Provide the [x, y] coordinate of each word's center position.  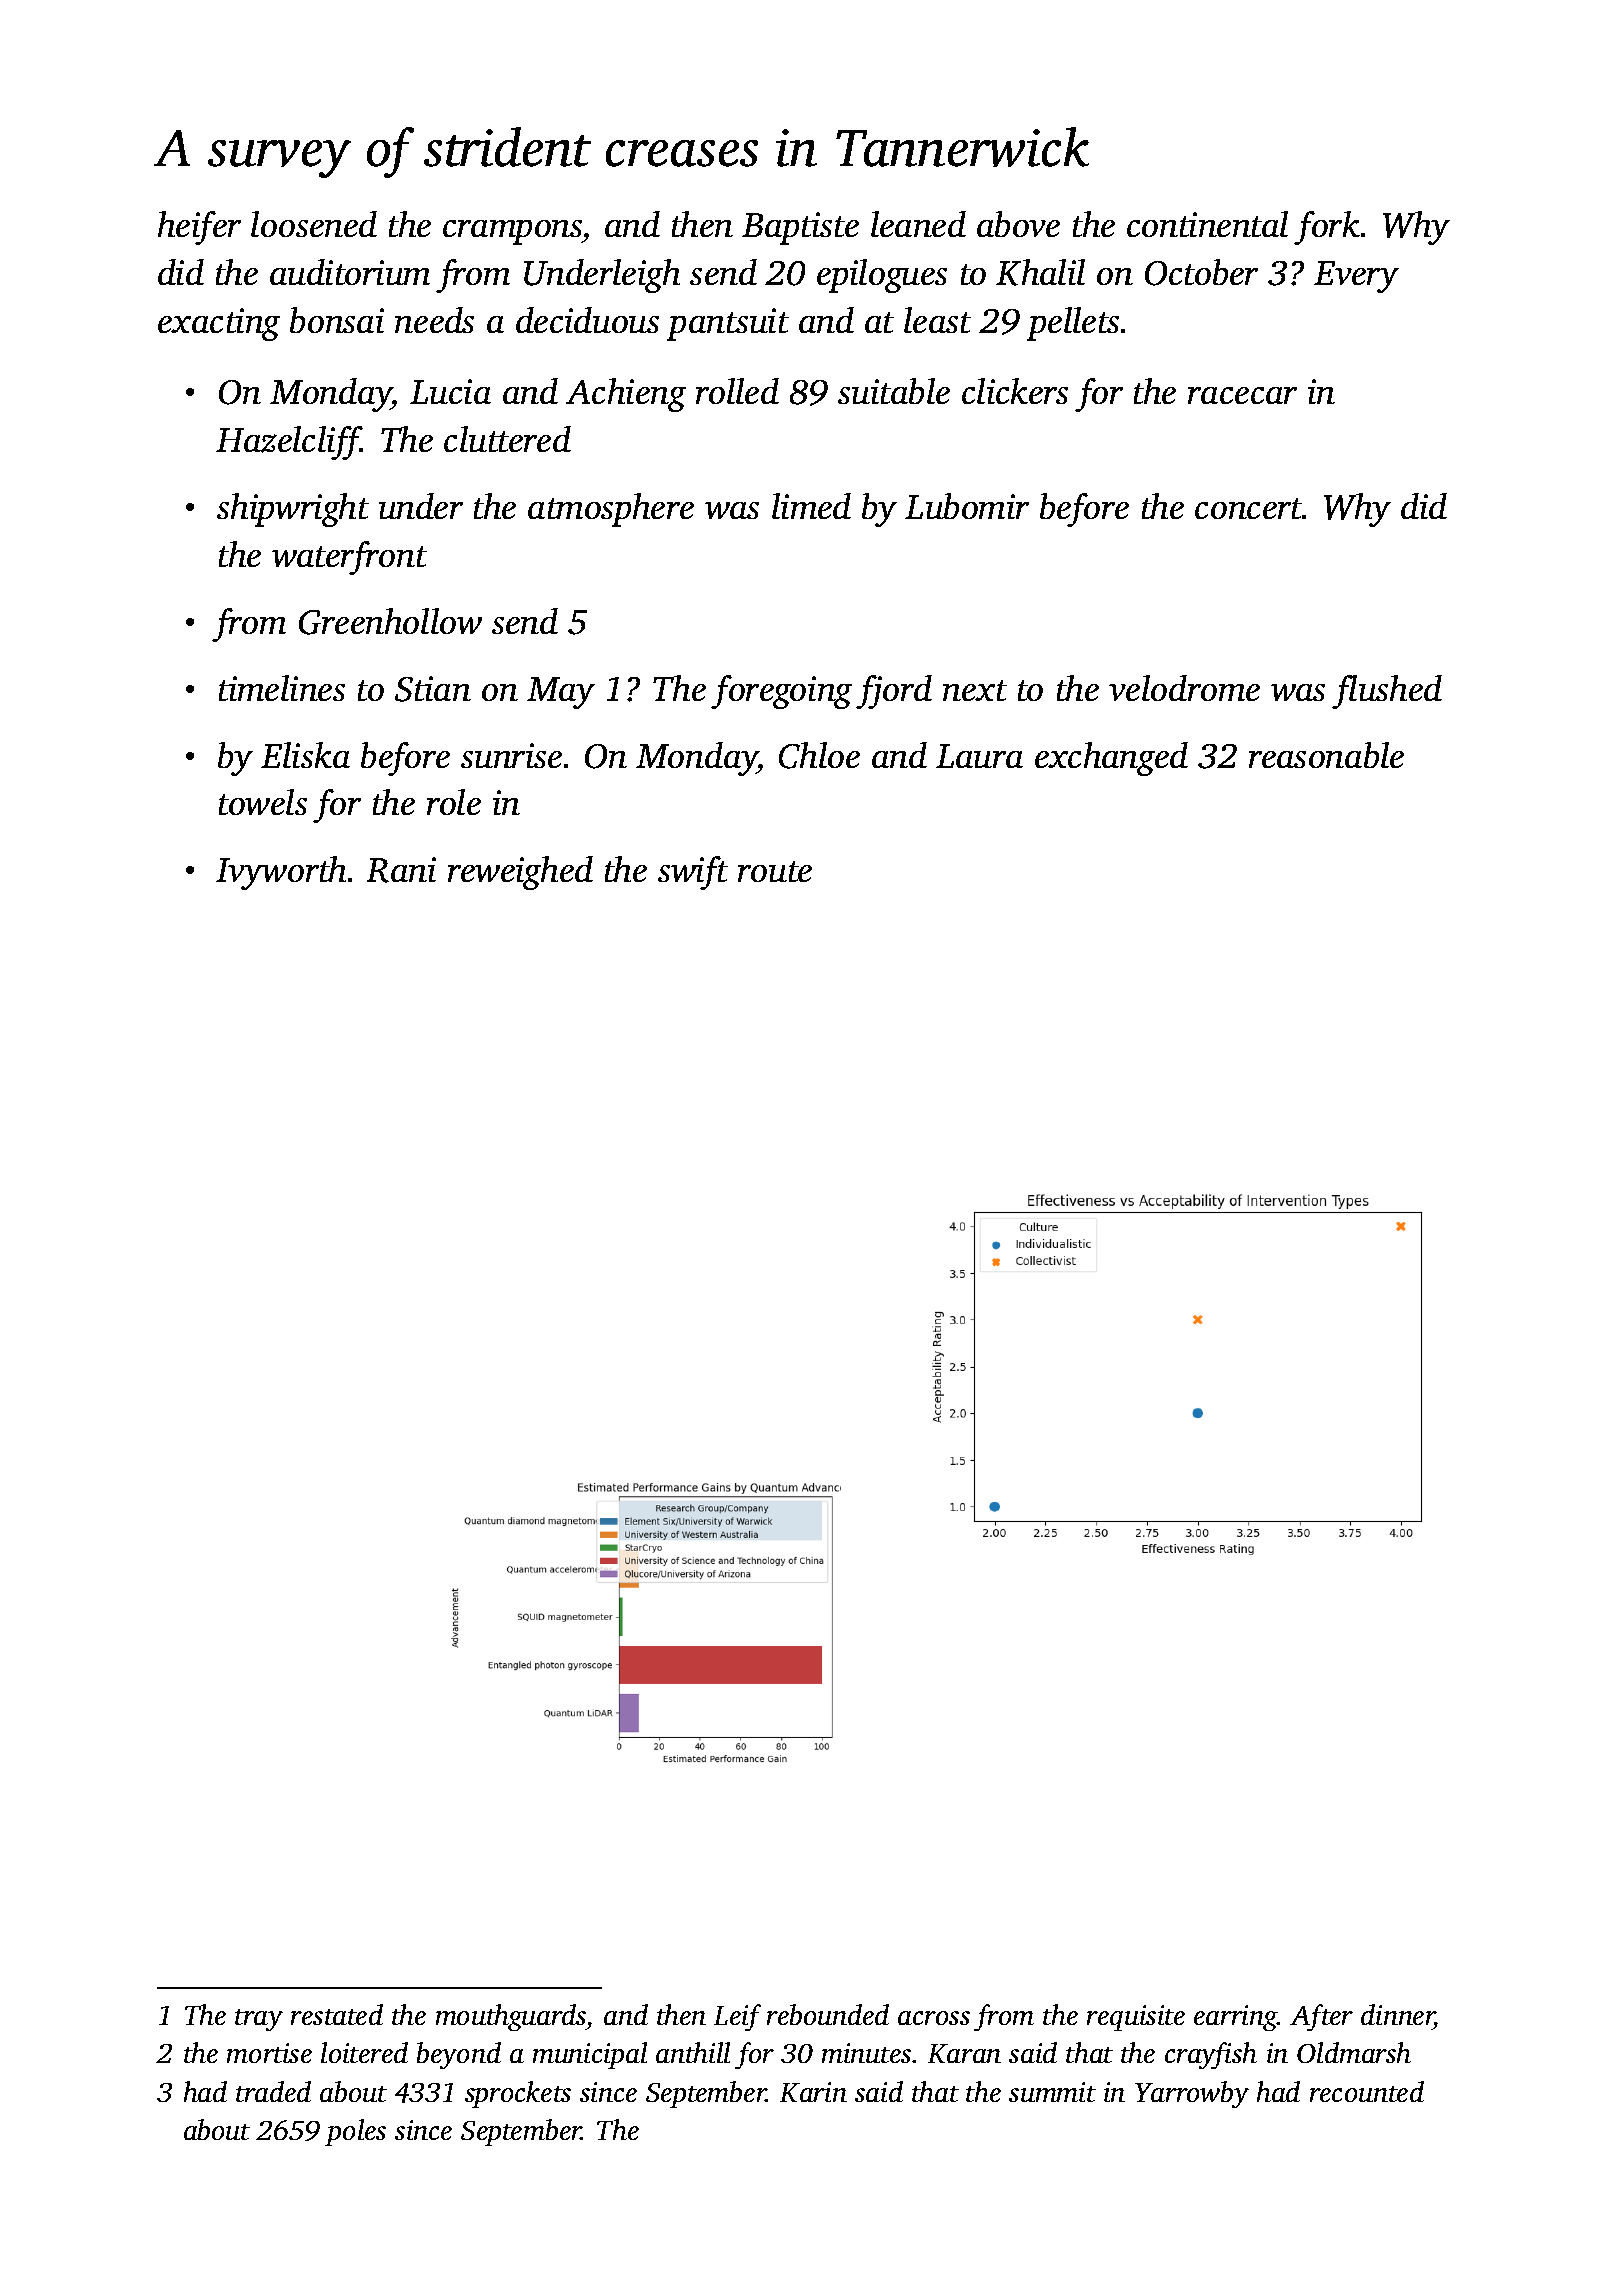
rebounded [828, 2014]
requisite [1136, 2018]
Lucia [450, 391]
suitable [894, 391]
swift [693, 873]
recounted [1367, 2091]
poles [355, 2132]
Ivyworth [281, 873]
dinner [1398, 2016]
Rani [401, 870]
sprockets [518, 2094]
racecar [1242, 395]
